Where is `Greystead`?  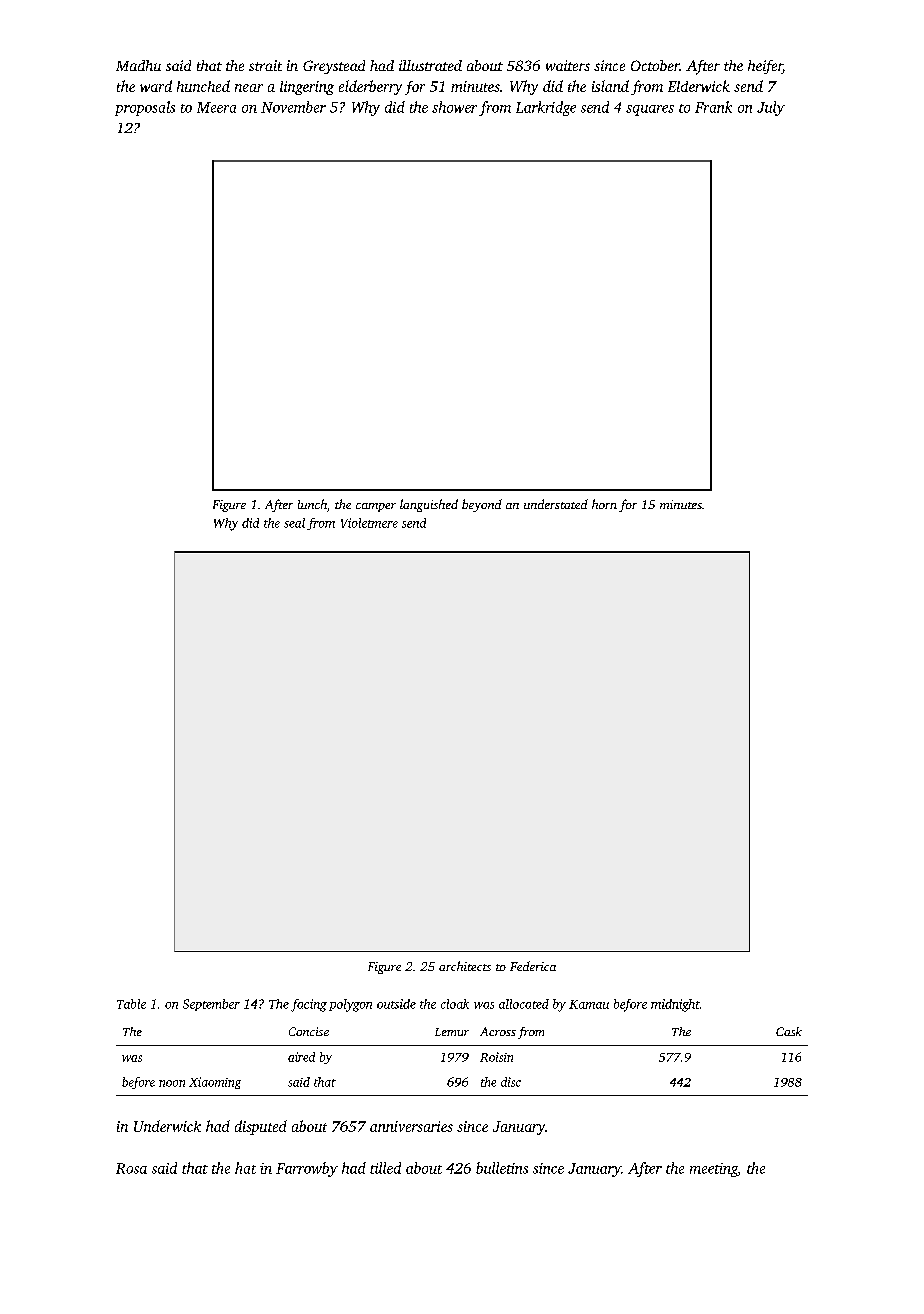
Greystead is located at coordinates (334, 67).
